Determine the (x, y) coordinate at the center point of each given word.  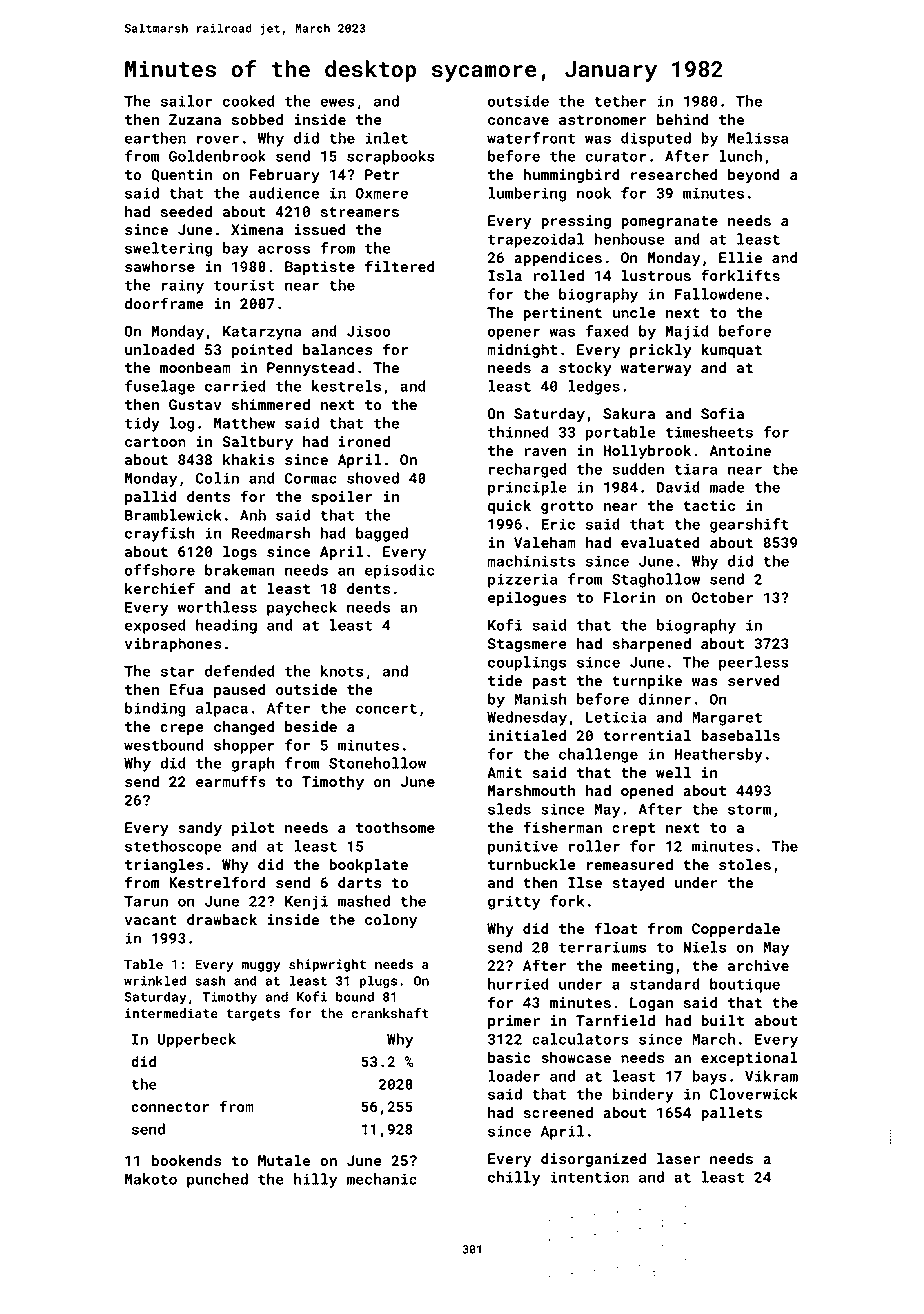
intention (590, 1177)
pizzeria (522, 580)
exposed (155, 626)
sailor (186, 101)
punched (217, 1180)
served (754, 680)
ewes (337, 102)
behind (683, 119)
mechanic (382, 1179)
